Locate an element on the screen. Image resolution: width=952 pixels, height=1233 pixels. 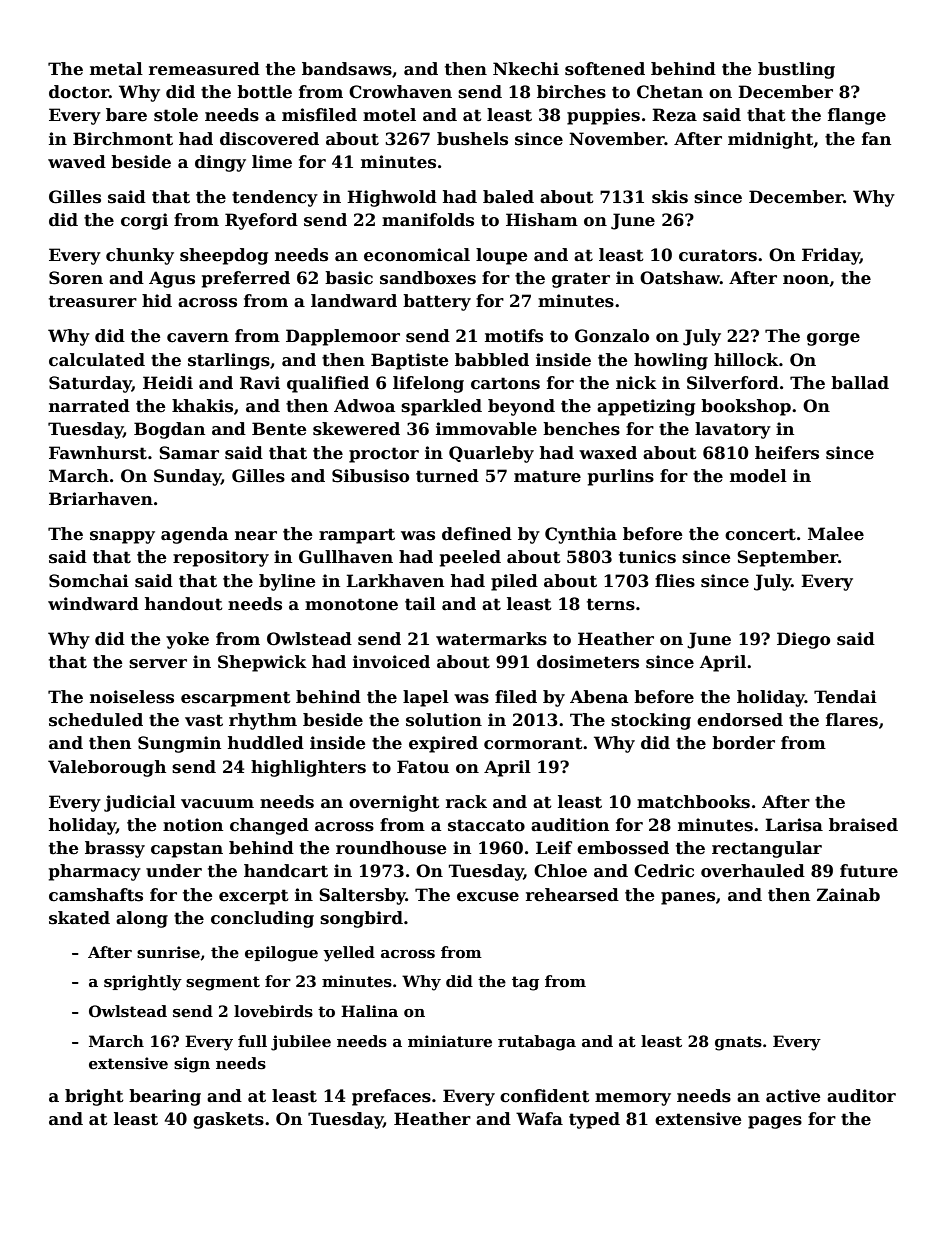
Shepwick is located at coordinates (262, 663).
